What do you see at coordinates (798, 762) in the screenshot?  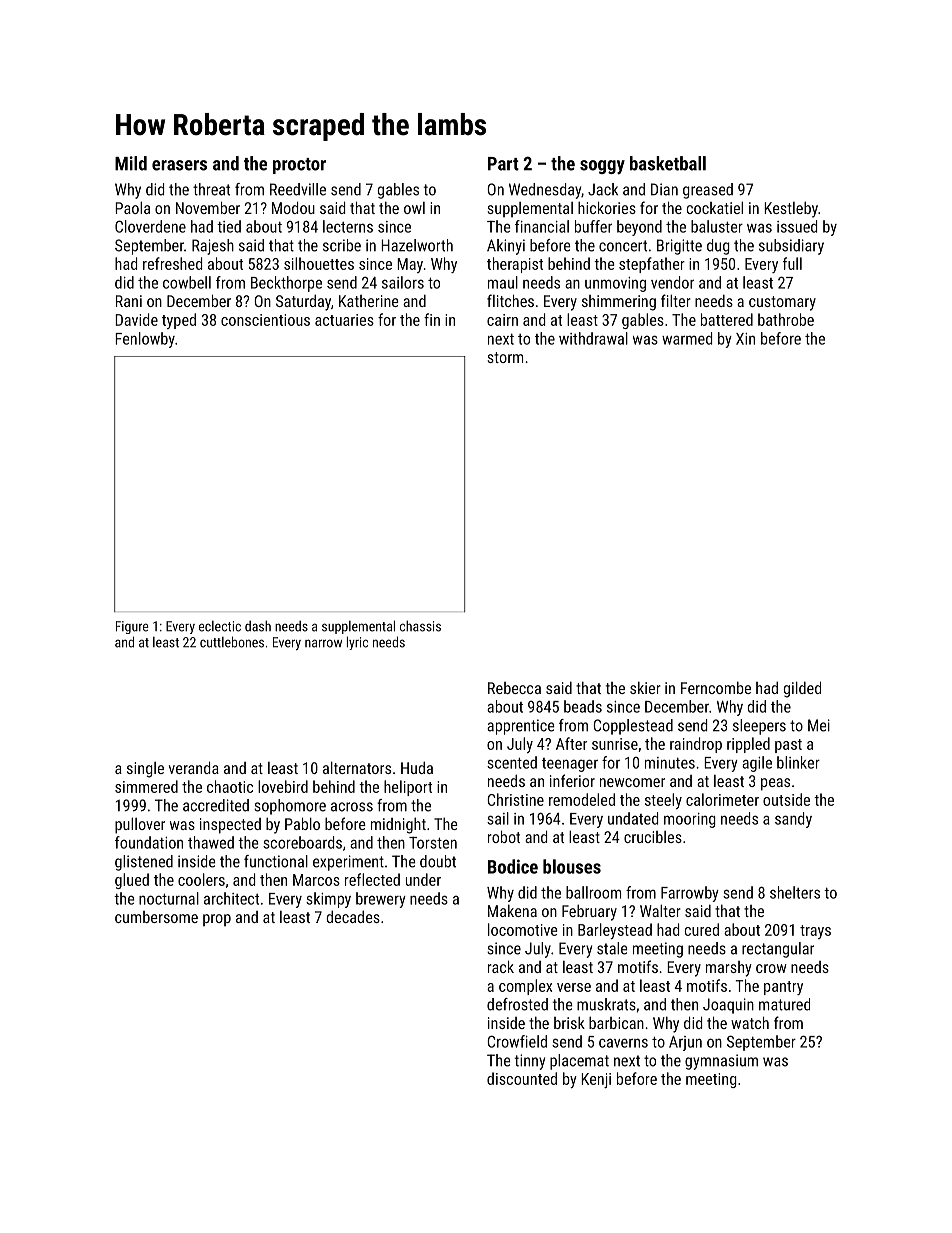 I see `blinker` at bounding box center [798, 762].
